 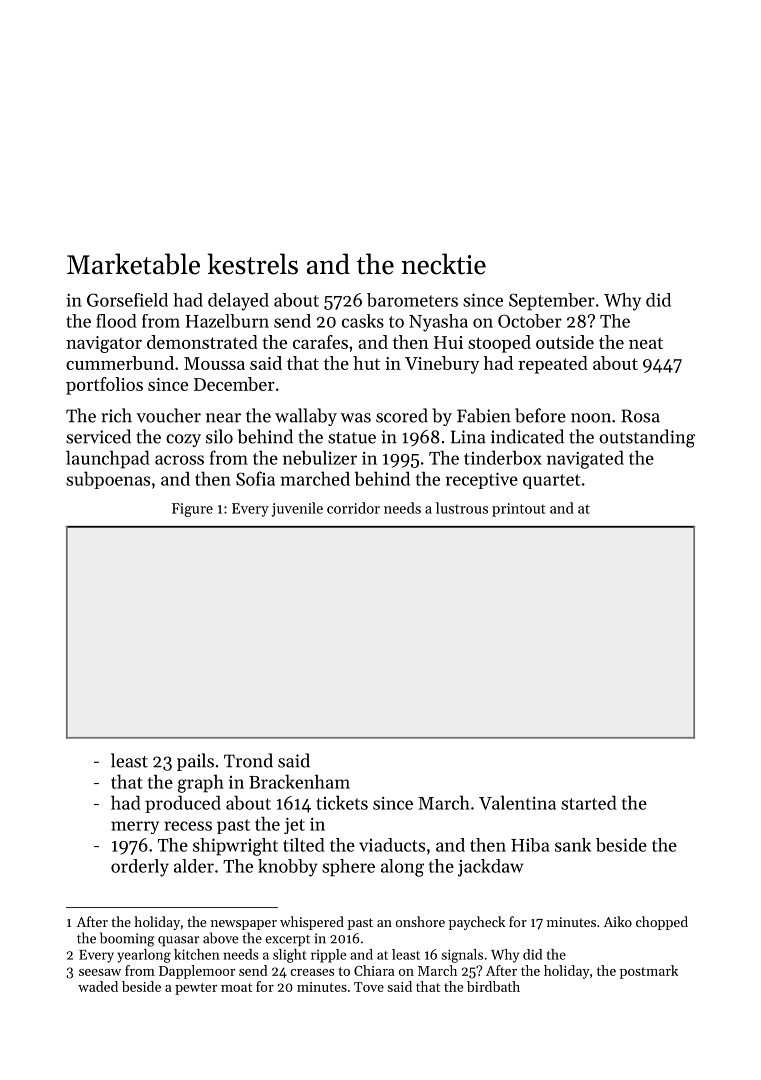 What do you see at coordinates (294, 825) in the image?
I see `jet` at bounding box center [294, 825].
